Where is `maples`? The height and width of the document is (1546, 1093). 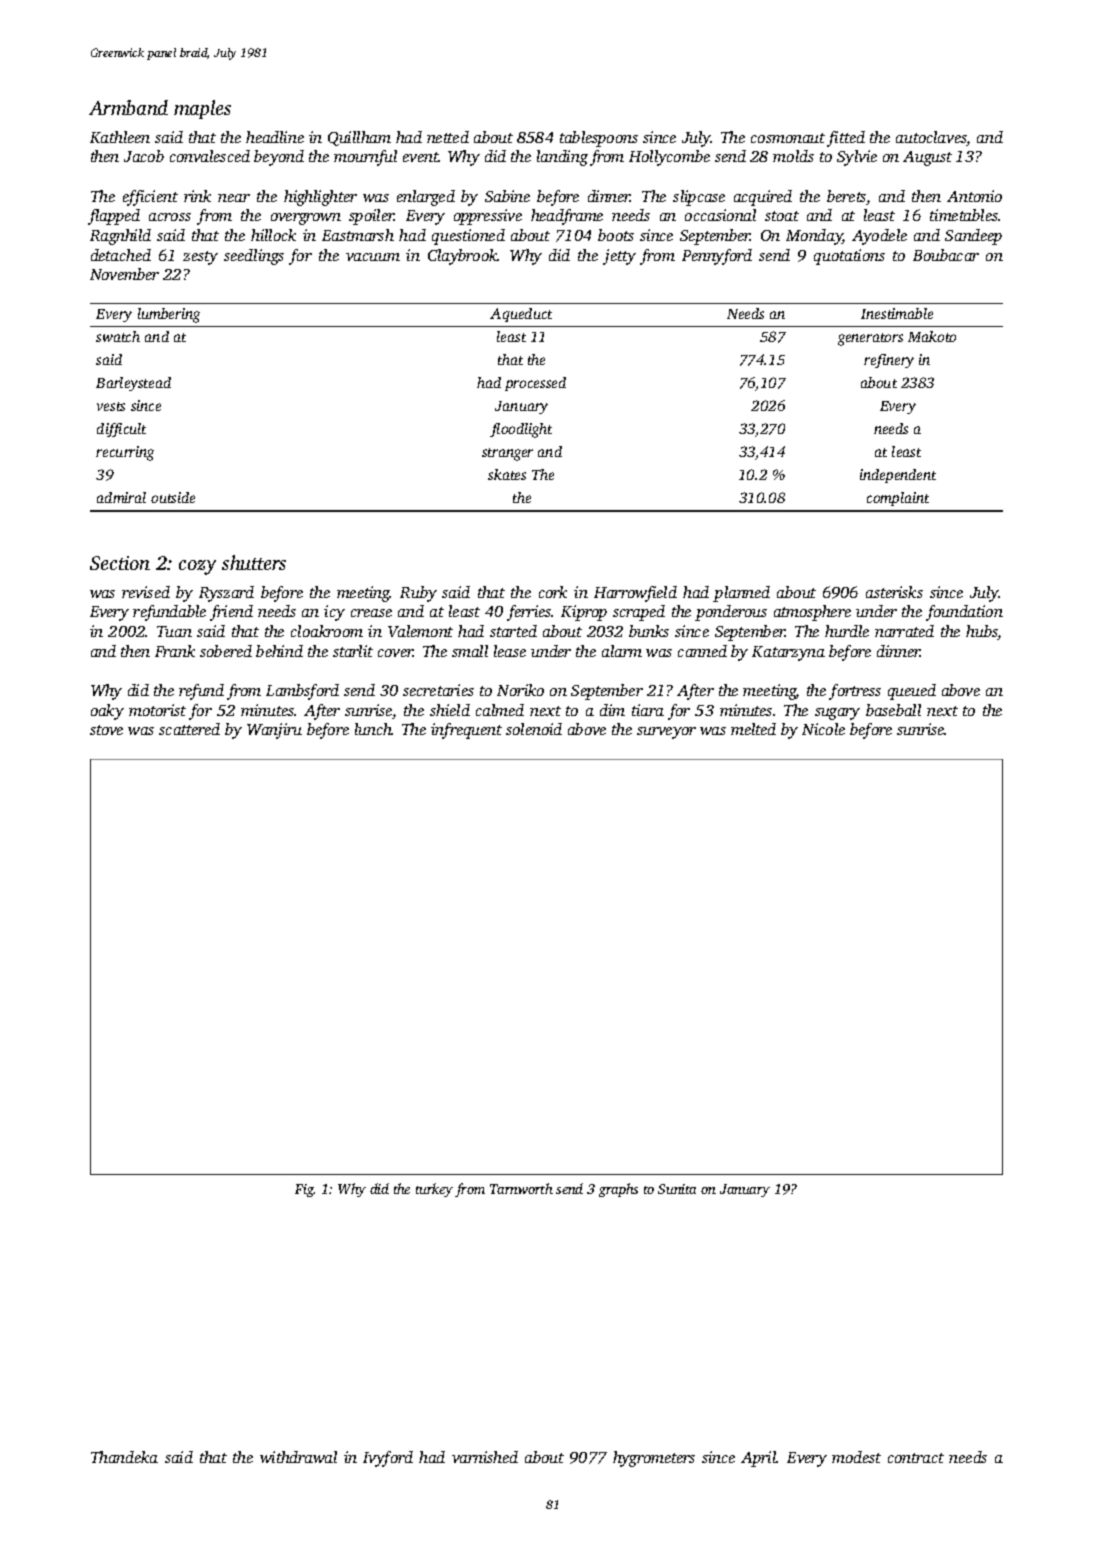
maples is located at coordinates (202, 109).
